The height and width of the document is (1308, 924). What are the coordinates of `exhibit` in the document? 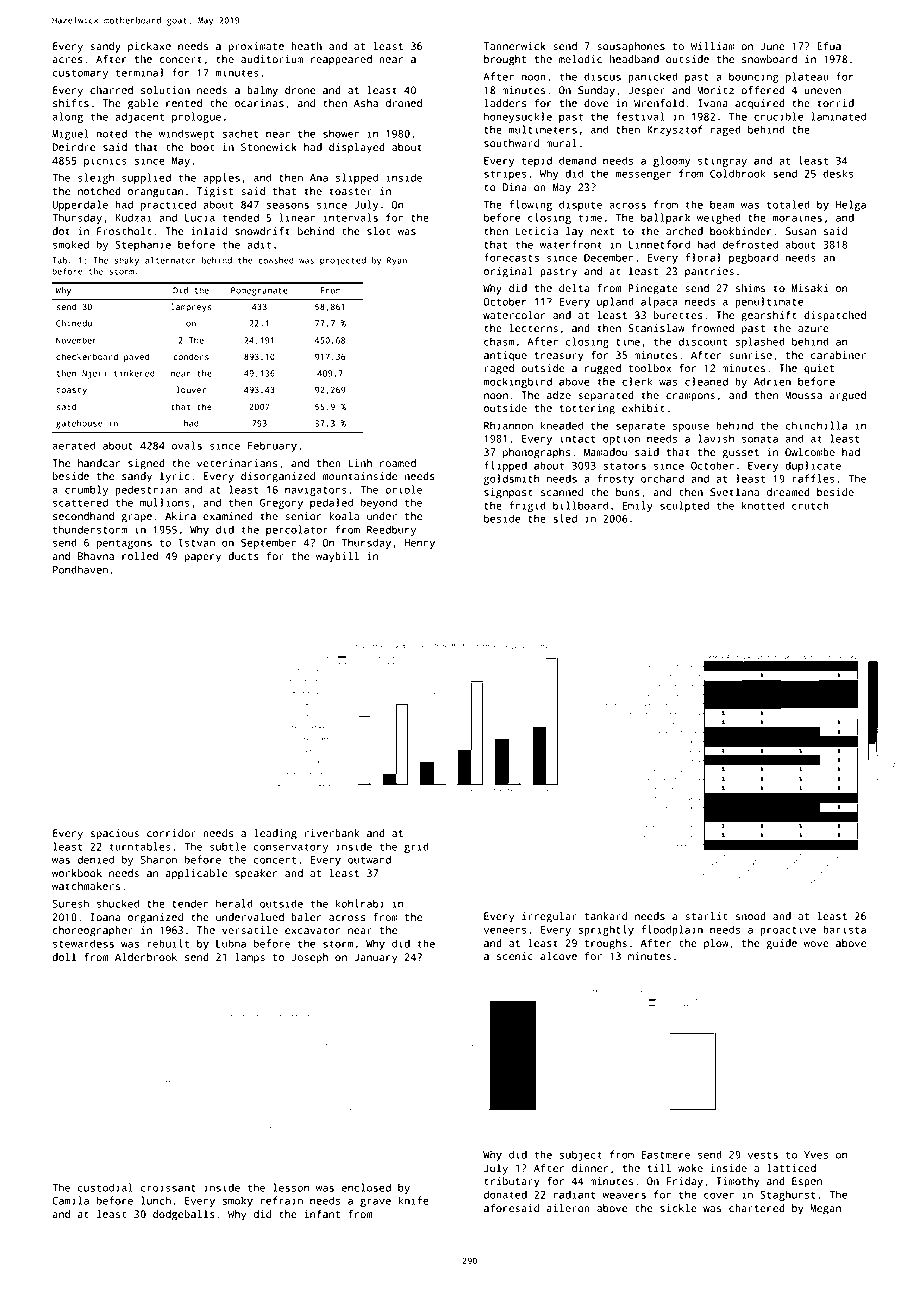 It's located at (643, 408).
